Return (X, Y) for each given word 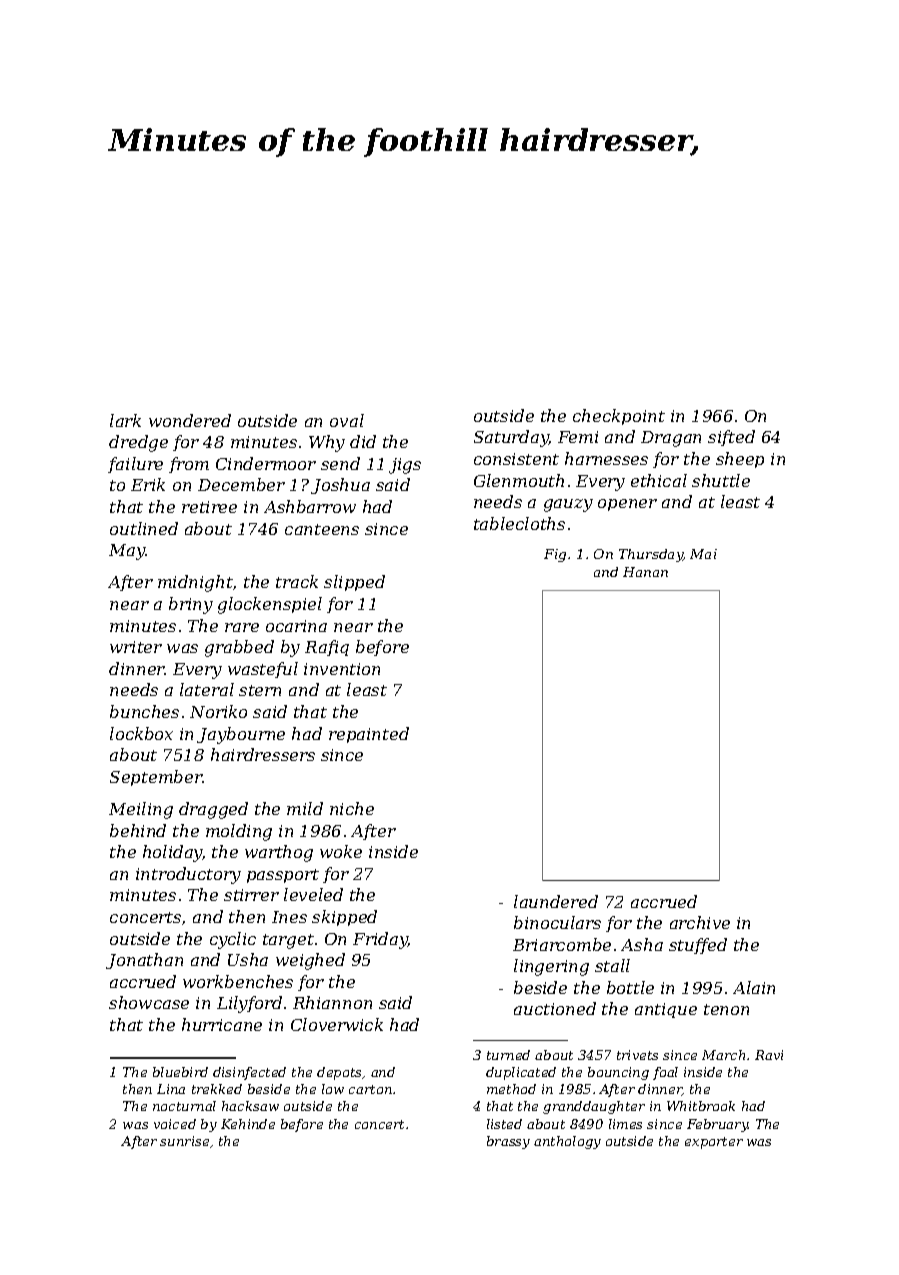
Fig (555, 555)
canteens (322, 529)
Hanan (645, 572)
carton (370, 1089)
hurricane (222, 1024)
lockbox (141, 733)
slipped (354, 583)
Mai (703, 554)
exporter (714, 1143)
